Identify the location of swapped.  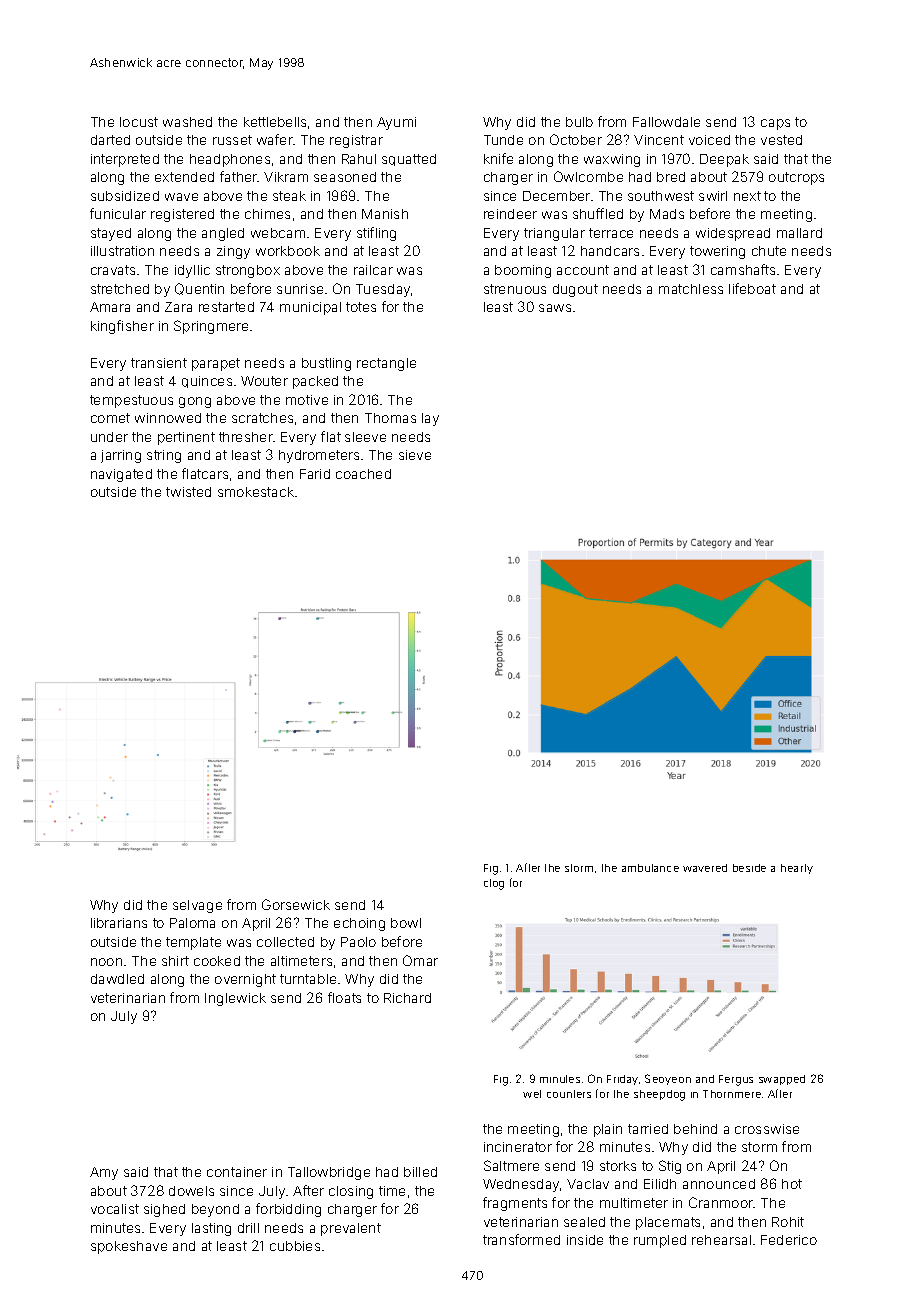
(782, 1080).
